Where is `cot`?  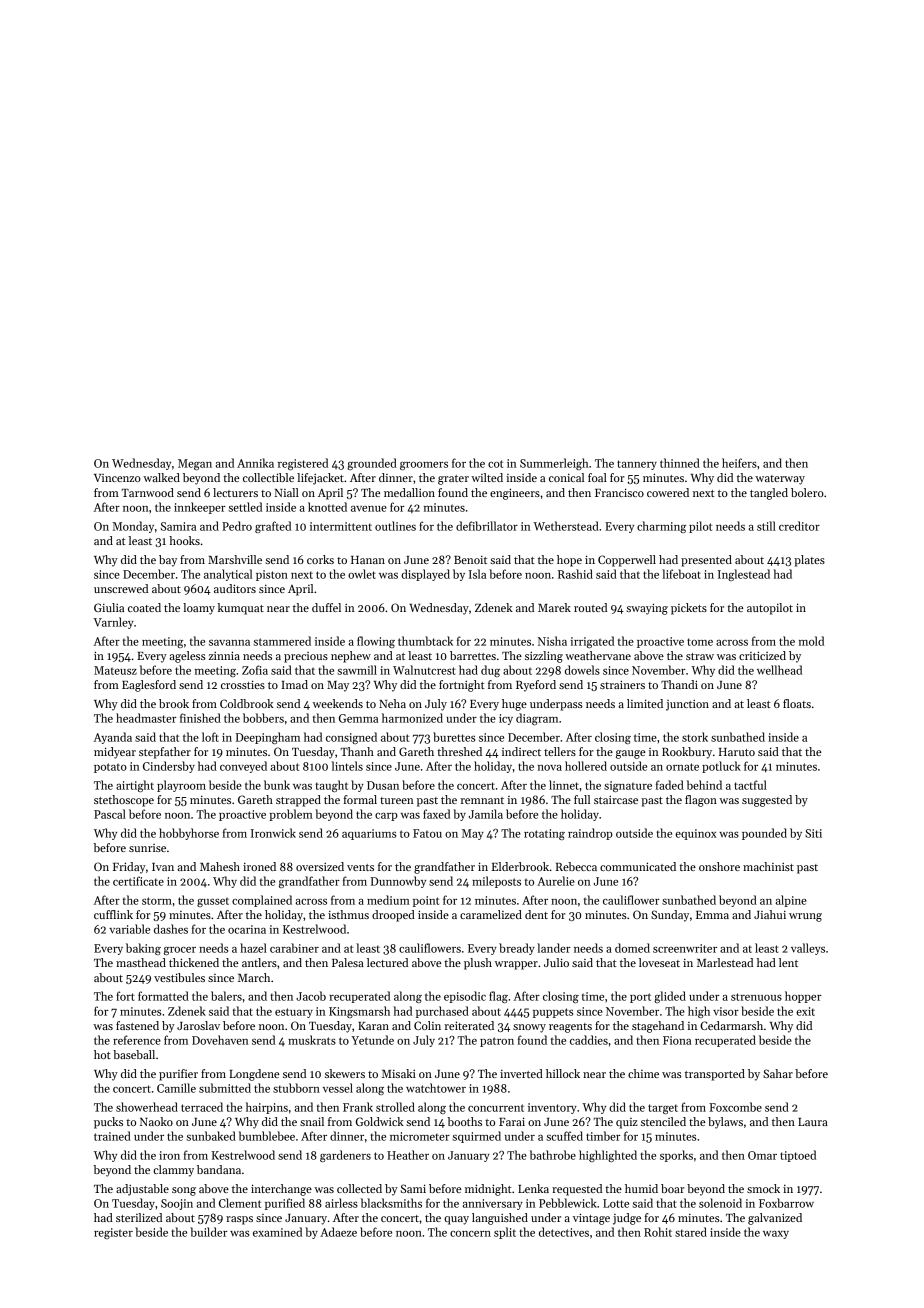
cot is located at coordinates (495, 464).
